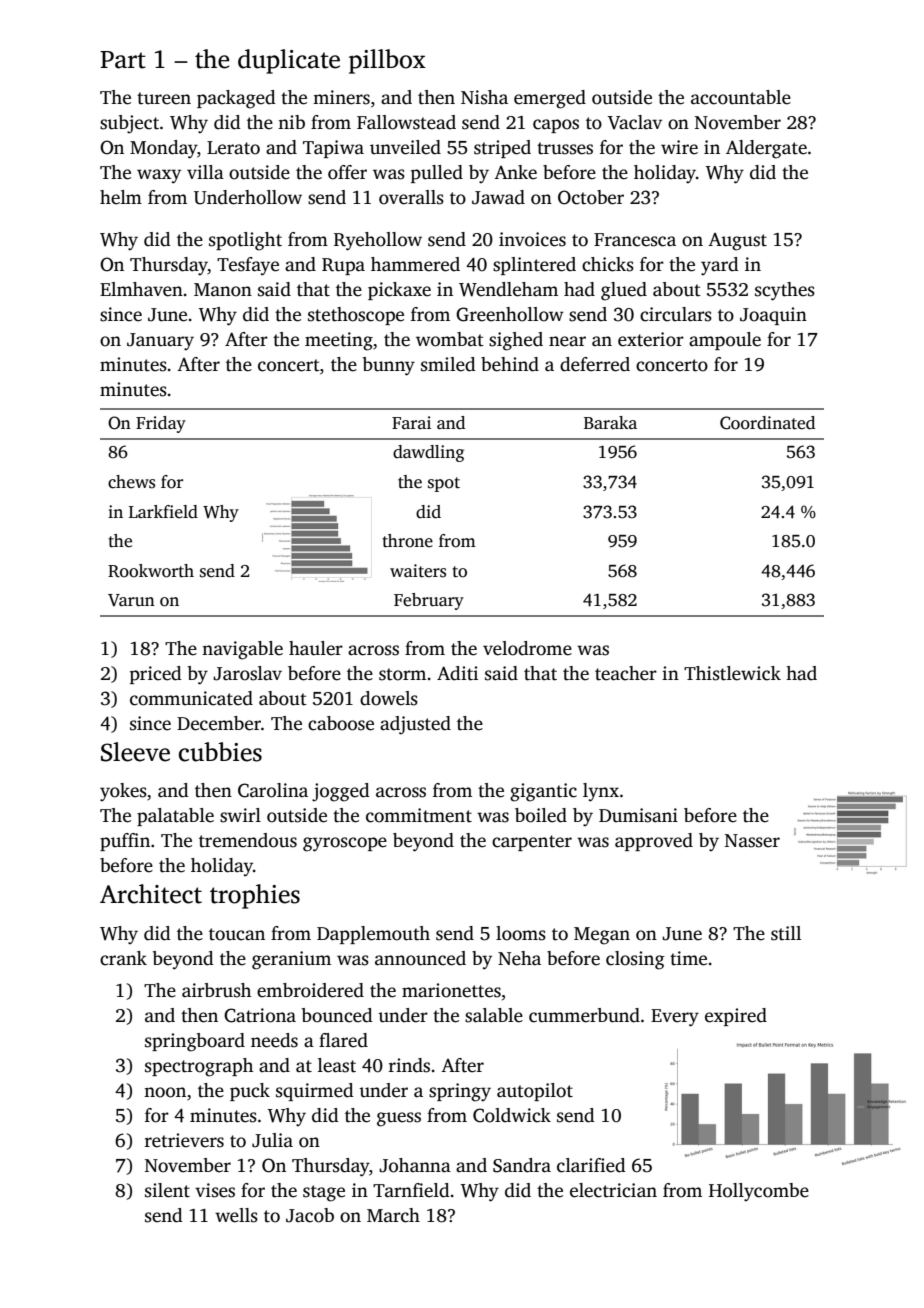  What do you see at coordinates (387, 61) in the screenshot?
I see `pillbox` at bounding box center [387, 61].
